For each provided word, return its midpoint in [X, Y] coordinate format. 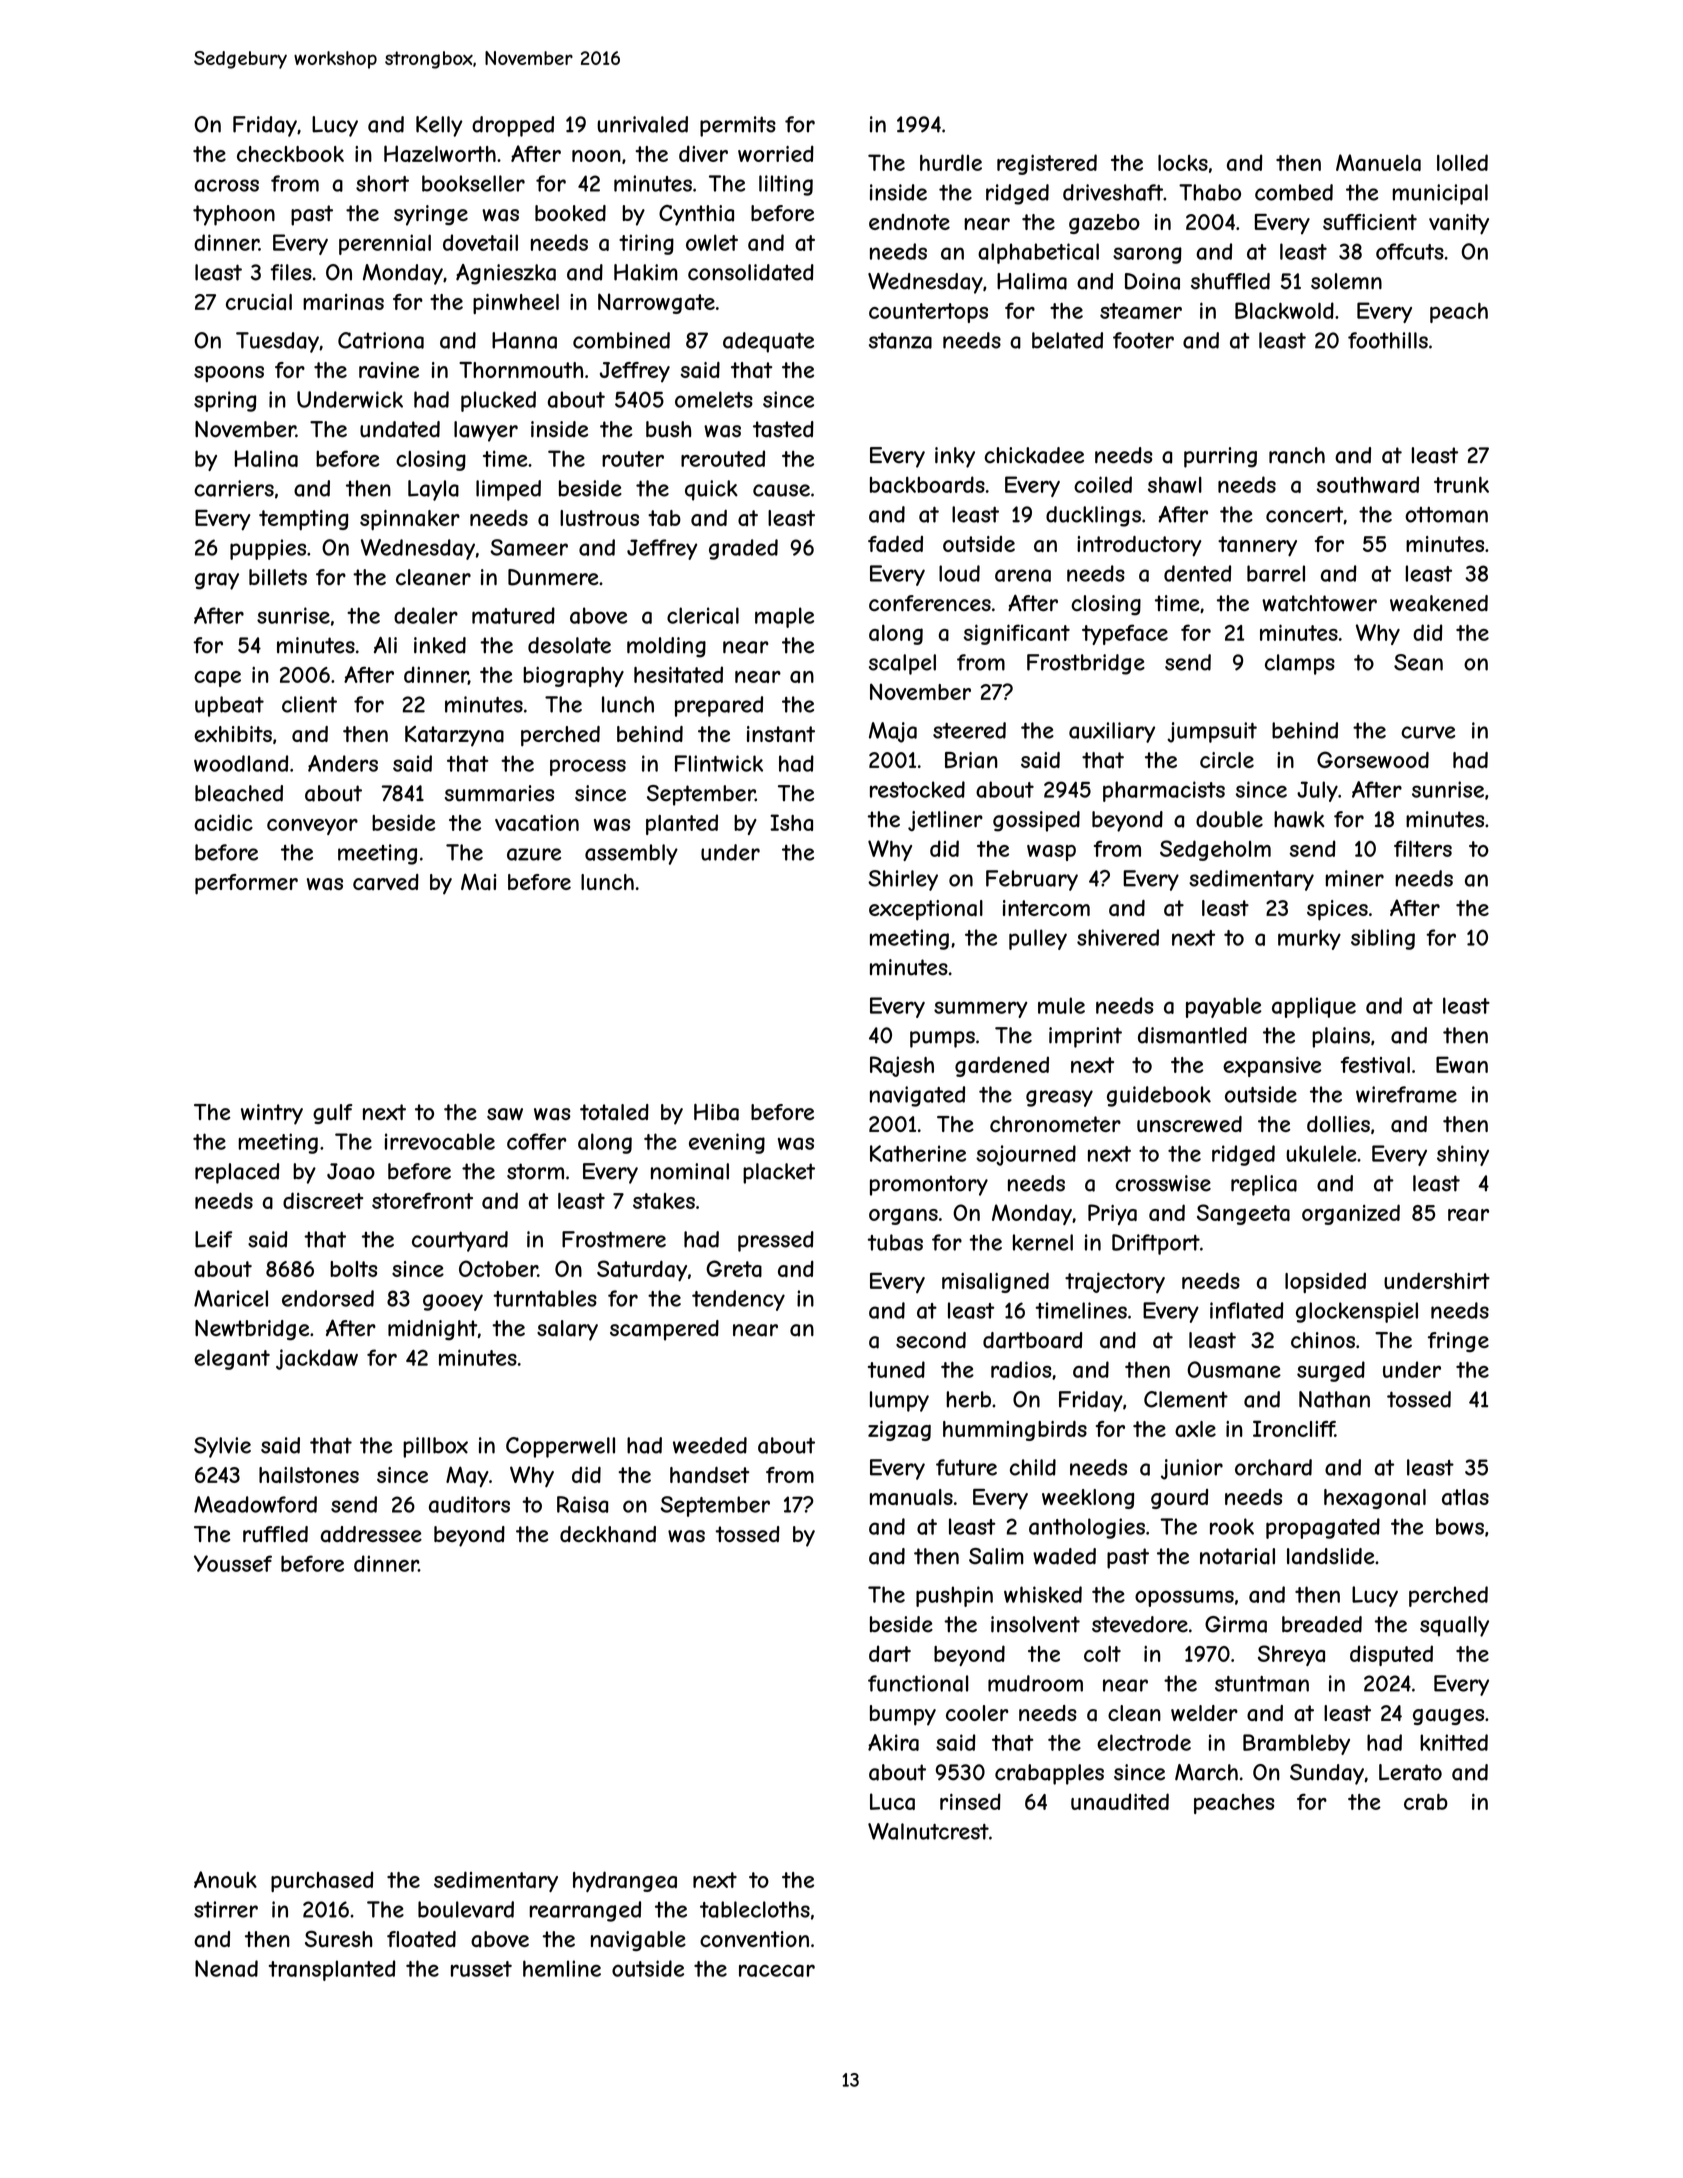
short [382, 183]
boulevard [466, 1909]
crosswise [1163, 1183]
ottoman [1446, 514]
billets [278, 577]
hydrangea [625, 1881]
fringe [1458, 1342]
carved [386, 882]
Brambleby [1296, 1744]
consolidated [751, 272]
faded [895, 543]
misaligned [995, 1282]
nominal [690, 1171]
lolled [1462, 162]
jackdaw [317, 1359]
